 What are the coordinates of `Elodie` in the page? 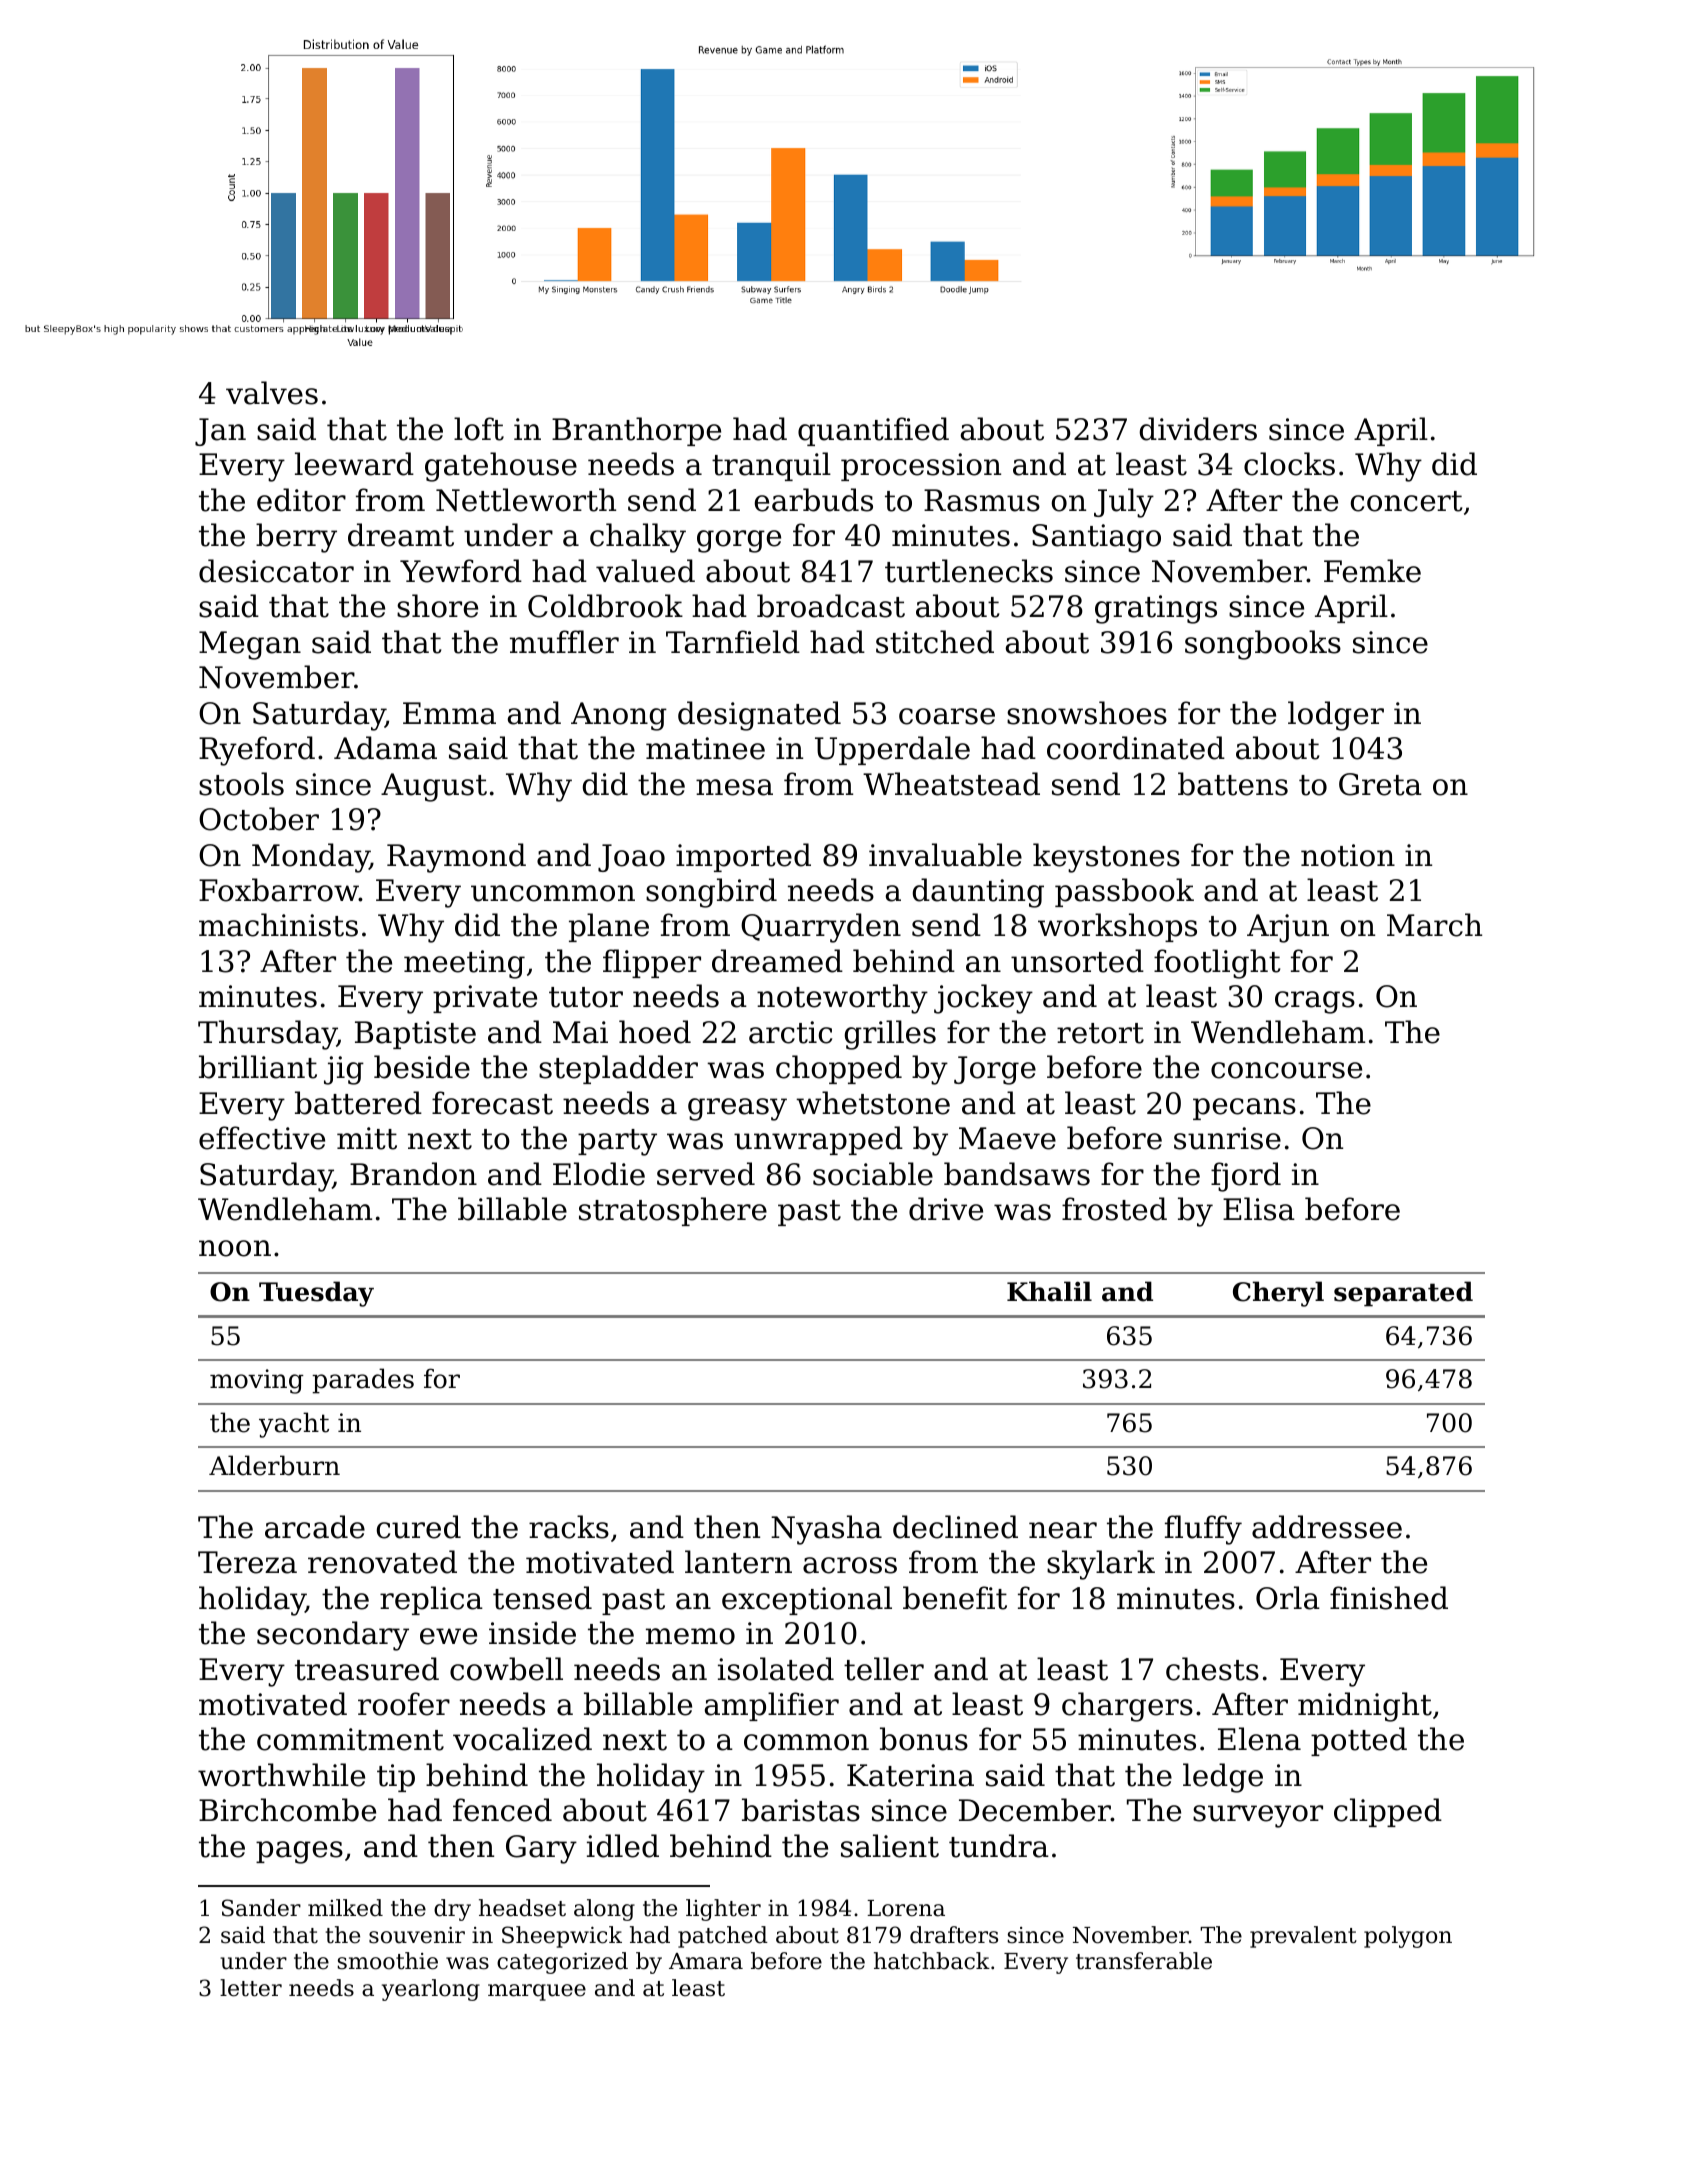 It's located at (599, 1174).
